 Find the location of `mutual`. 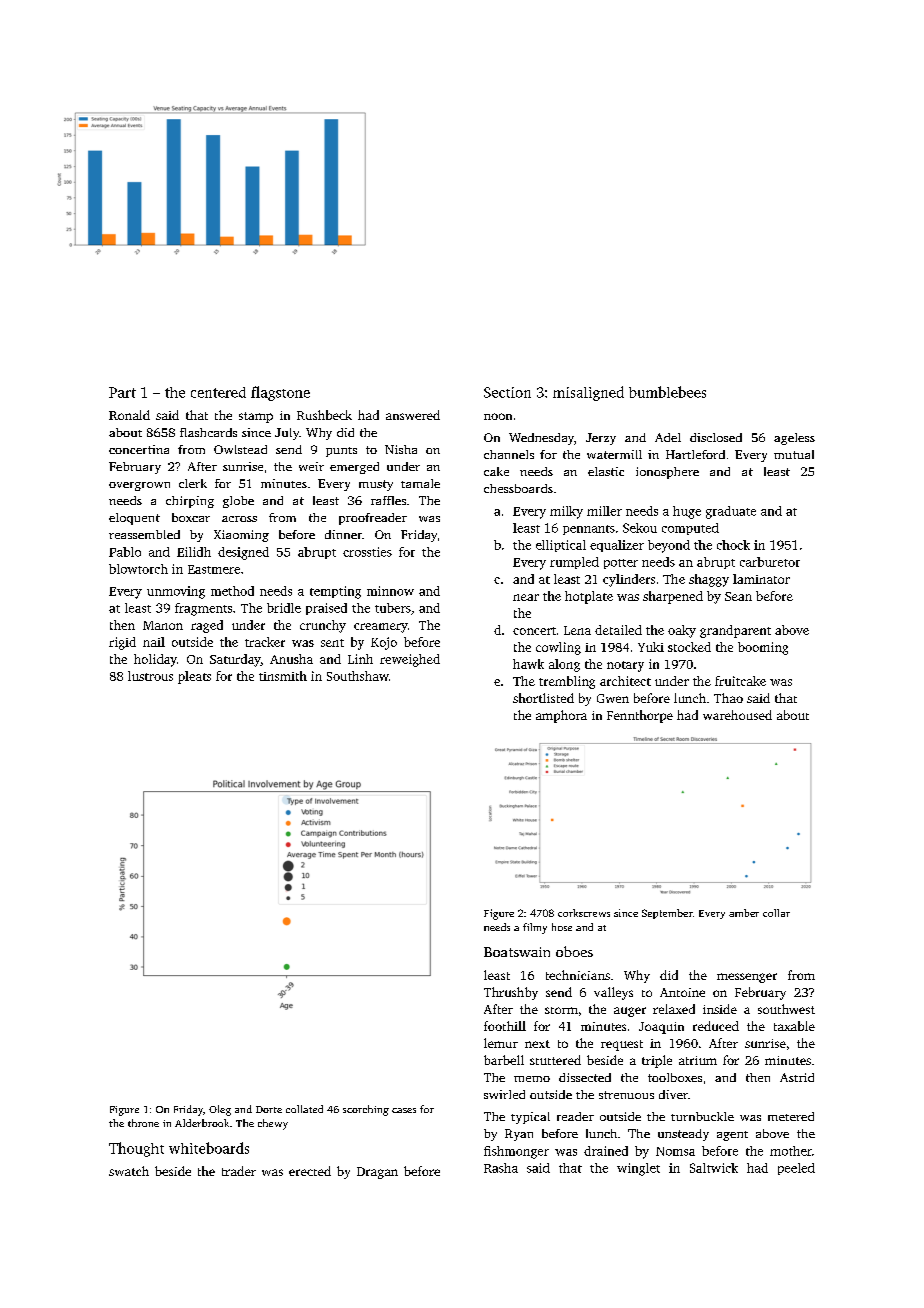

mutual is located at coordinates (794, 454).
